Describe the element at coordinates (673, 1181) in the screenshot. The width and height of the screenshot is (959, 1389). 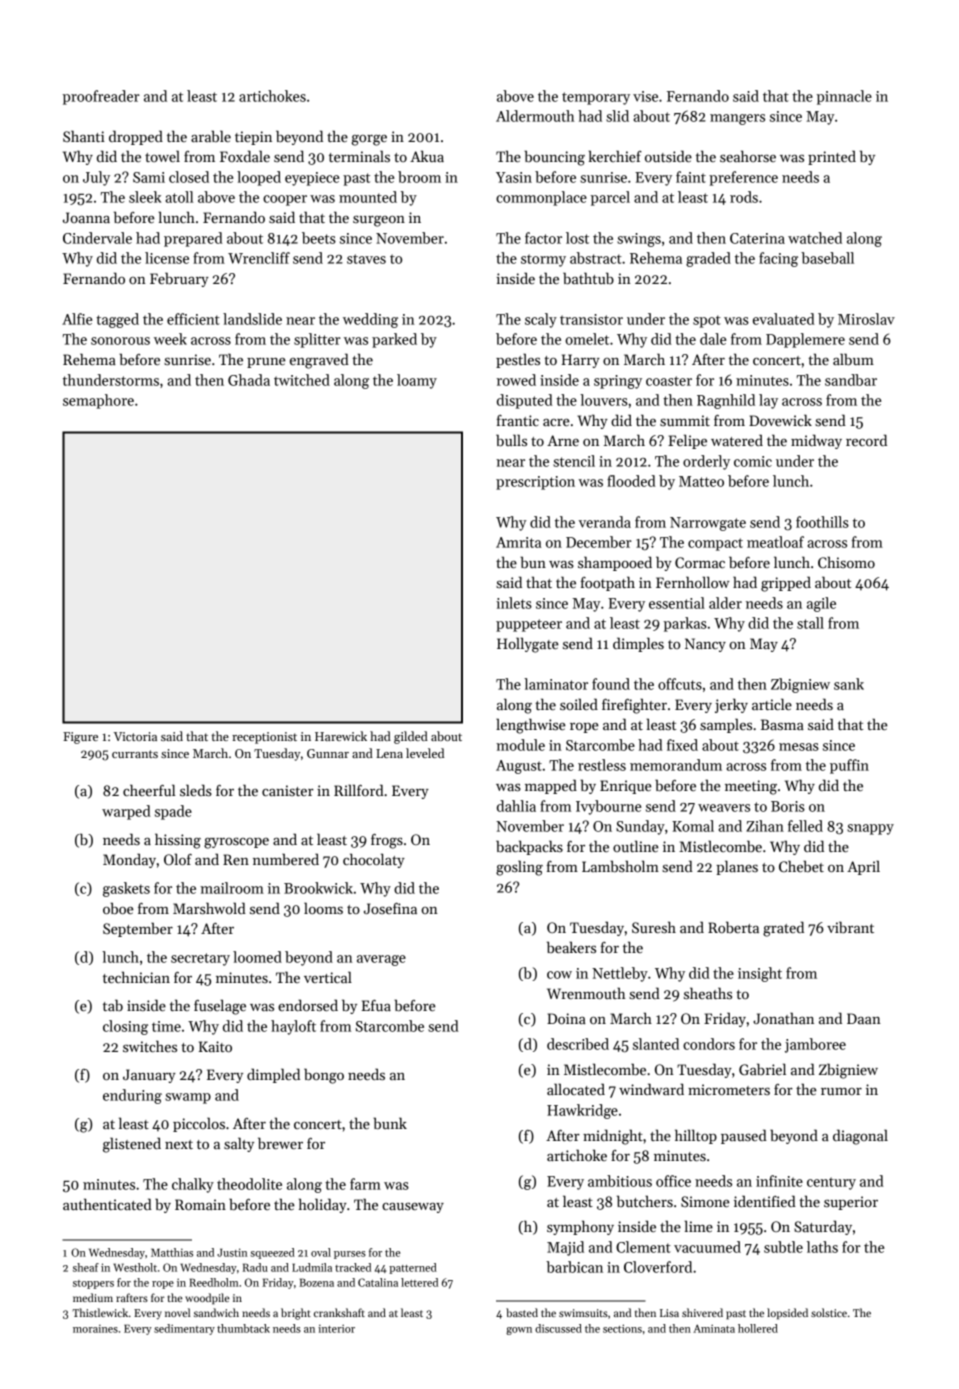
I see `office` at that location.
